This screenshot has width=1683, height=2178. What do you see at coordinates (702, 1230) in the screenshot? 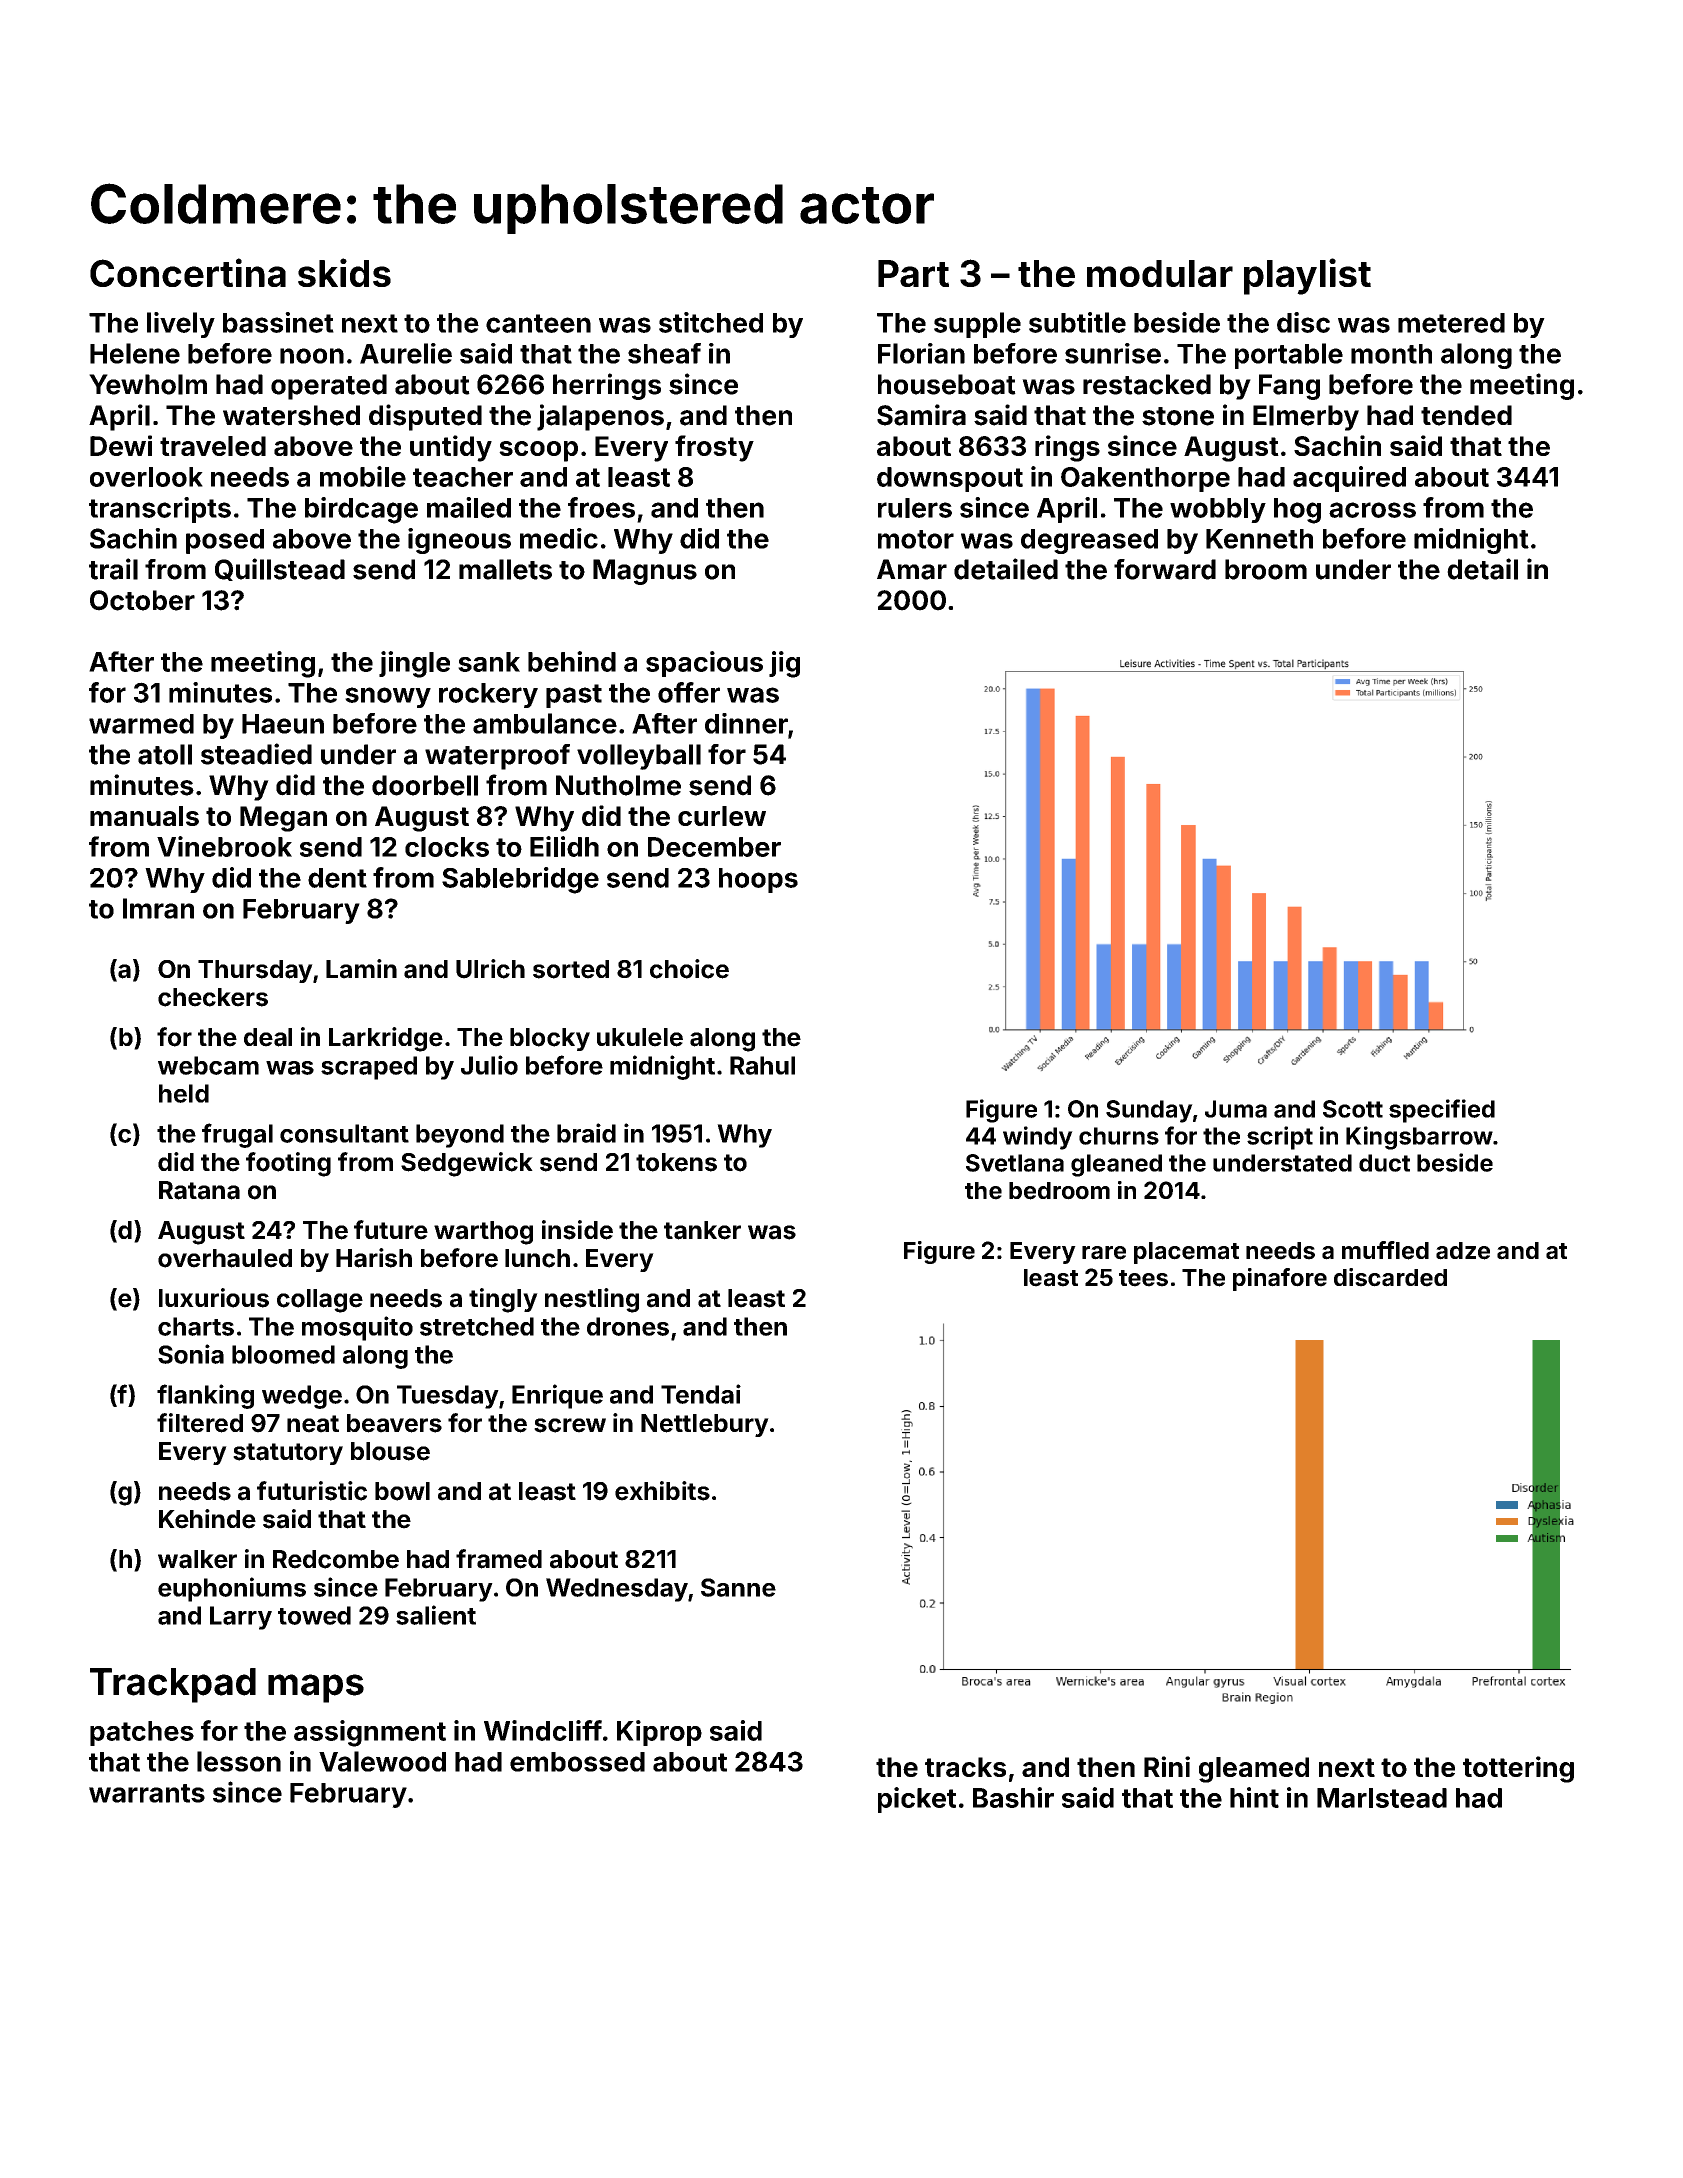
I see `tanker` at bounding box center [702, 1230].
